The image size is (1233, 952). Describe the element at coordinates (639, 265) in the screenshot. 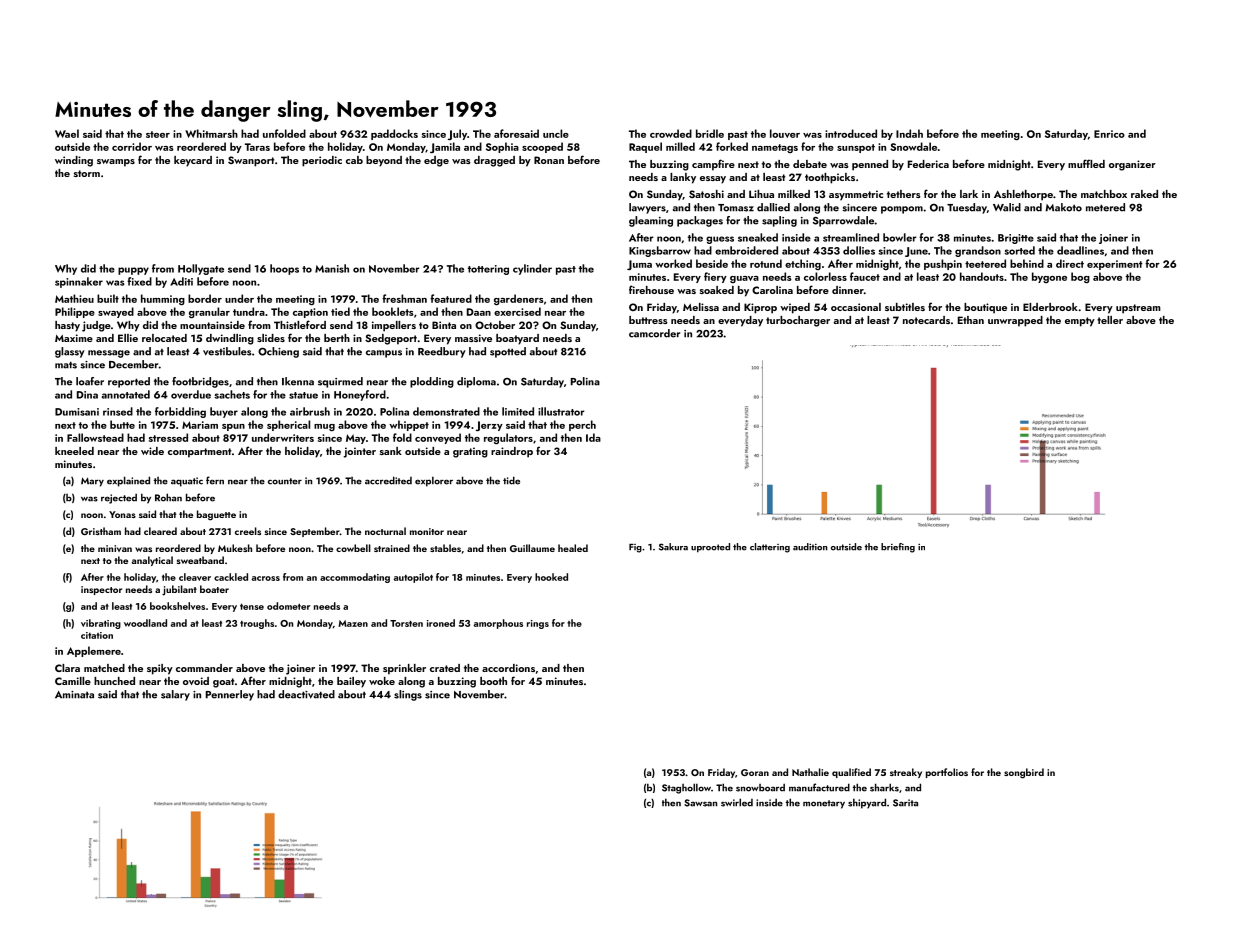

I see `Juma` at that location.
